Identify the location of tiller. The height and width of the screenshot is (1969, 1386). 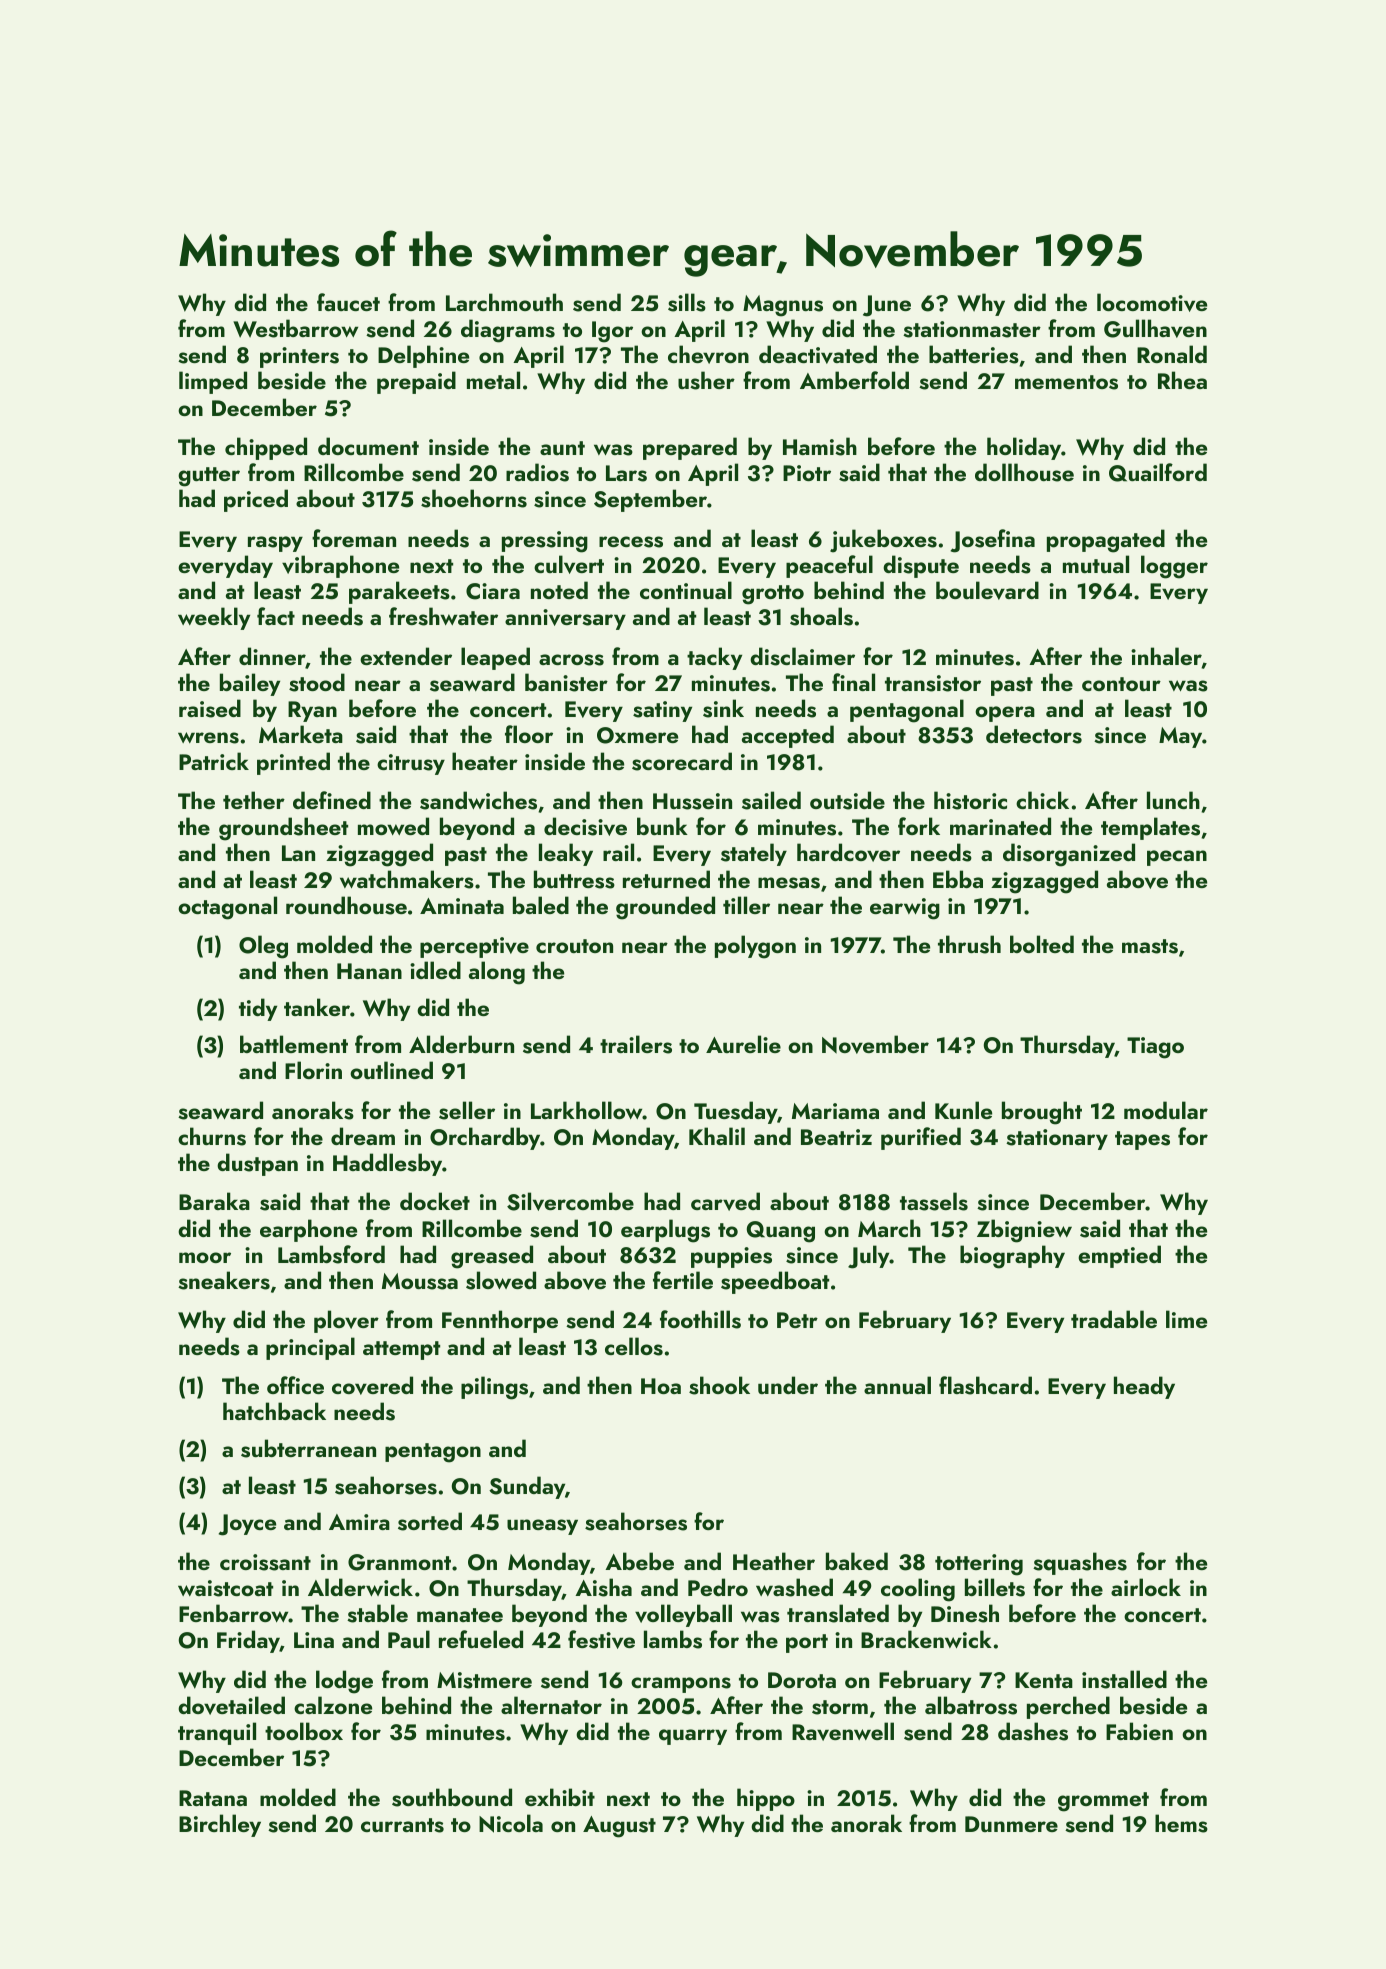
(746, 905).
